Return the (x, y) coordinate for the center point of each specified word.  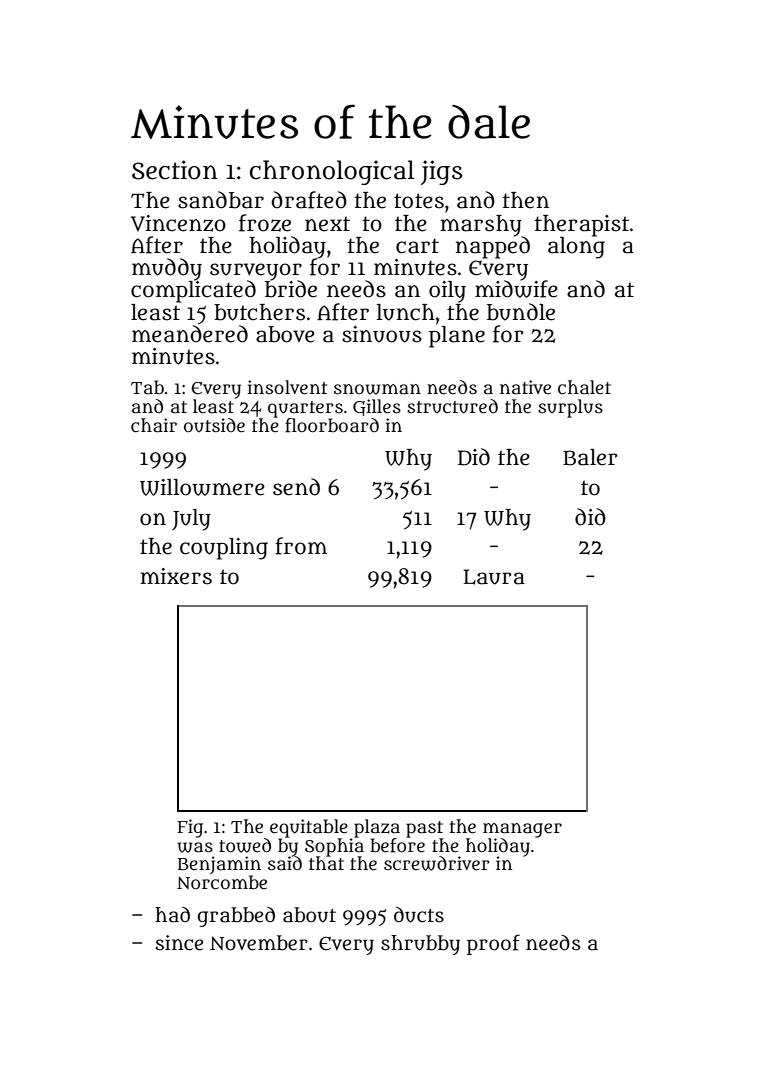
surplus (570, 408)
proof (493, 944)
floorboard (332, 425)
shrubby (420, 945)
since (179, 943)
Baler (590, 457)
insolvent (287, 387)
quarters (305, 409)
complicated (193, 291)
